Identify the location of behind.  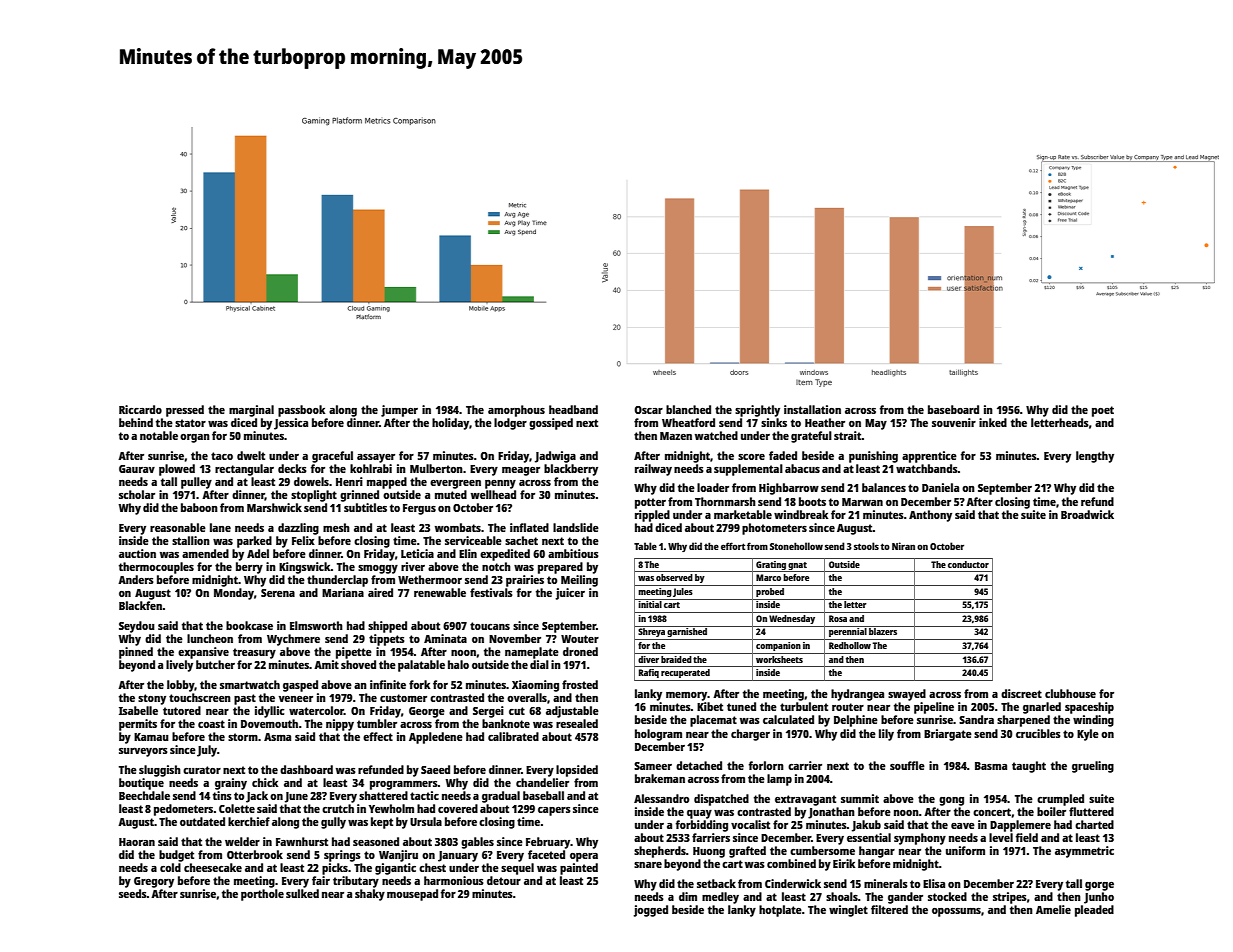
(136, 422).
